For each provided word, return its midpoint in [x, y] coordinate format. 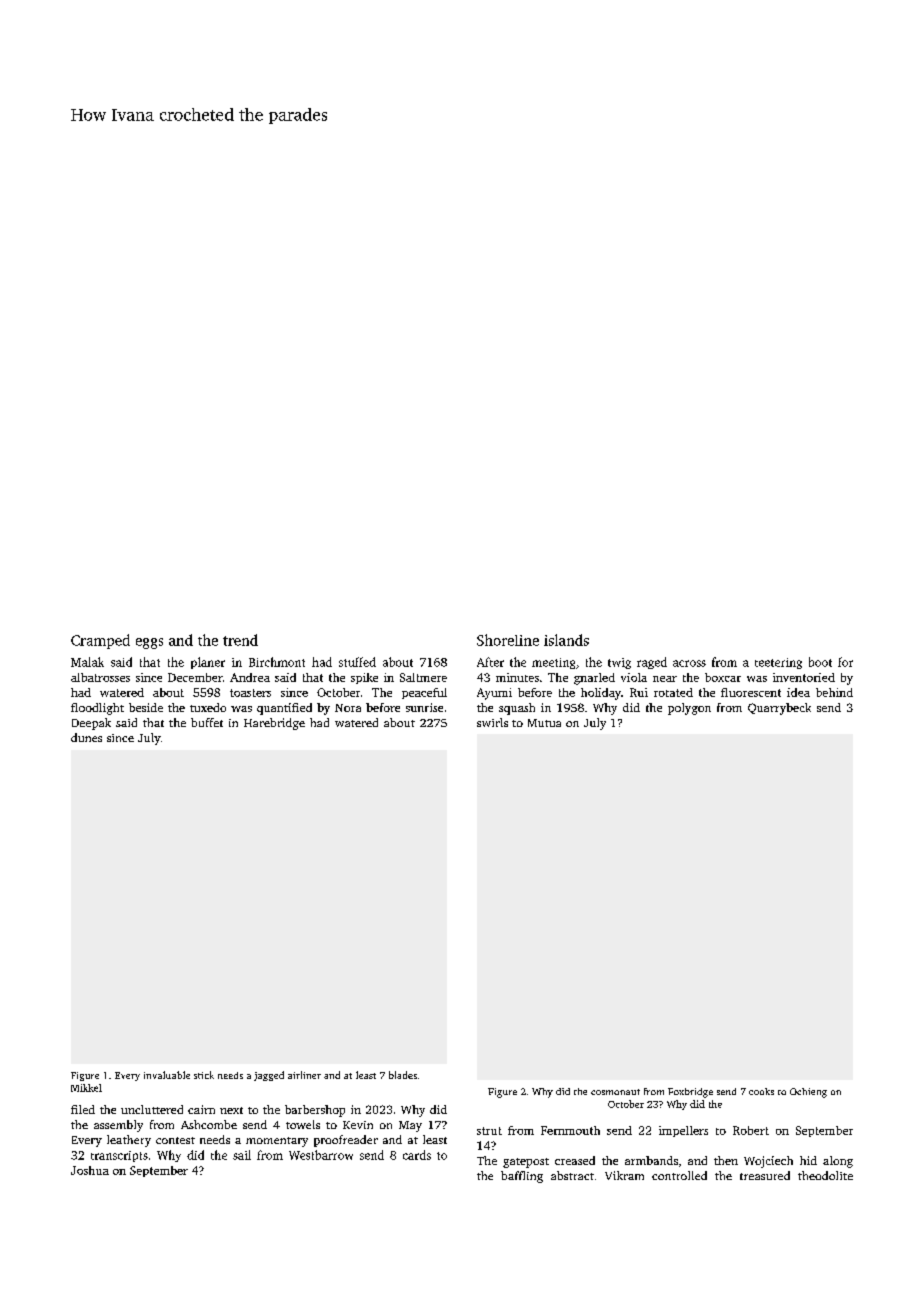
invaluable [167, 1075]
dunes [86, 737]
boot [820, 662]
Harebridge [274, 724]
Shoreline [508, 640]
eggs [149, 643]
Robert [751, 1130]
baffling [522, 1177]
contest [175, 1140]
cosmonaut [615, 1092]
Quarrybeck [779, 709]
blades [403, 1075]
